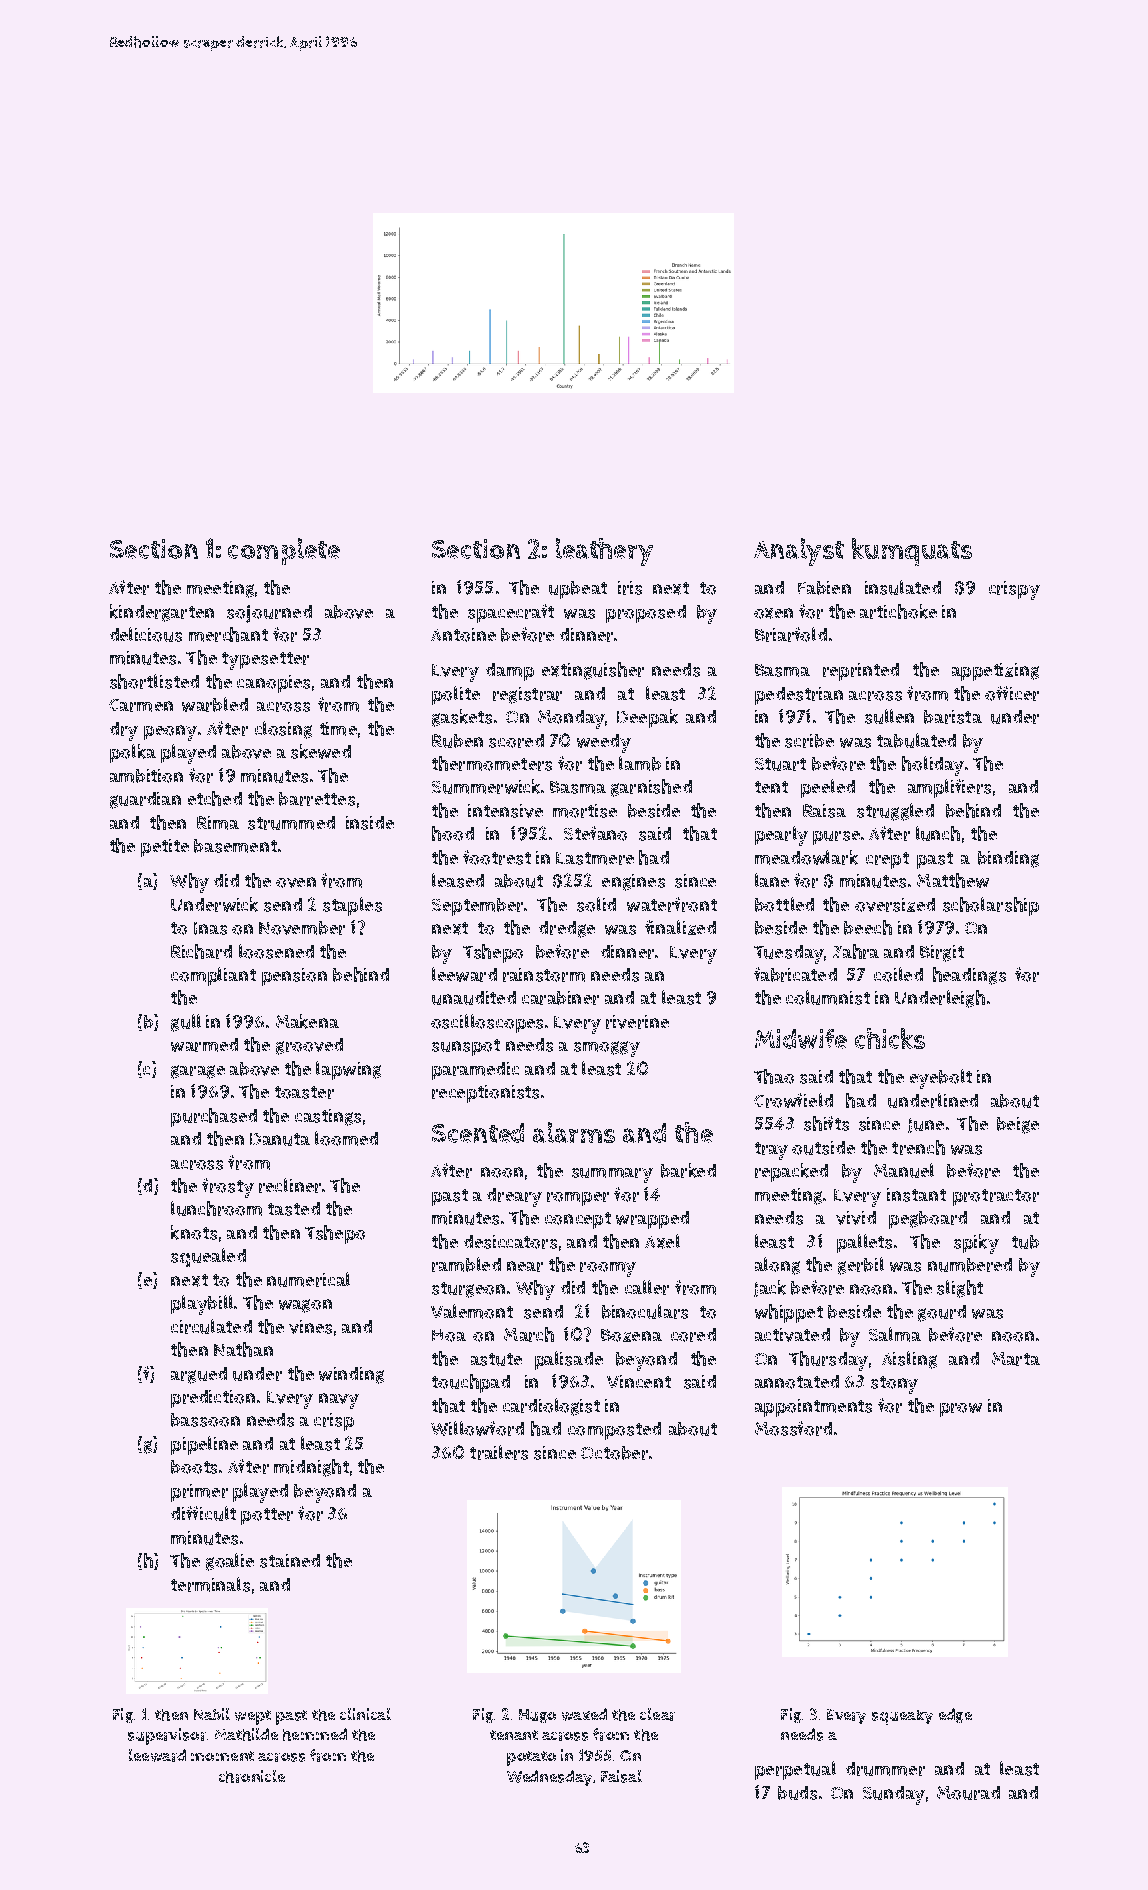 The width and height of the image is (1148, 1890). What do you see at coordinates (309, 1046) in the image?
I see `grooved` at bounding box center [309, 1046].
